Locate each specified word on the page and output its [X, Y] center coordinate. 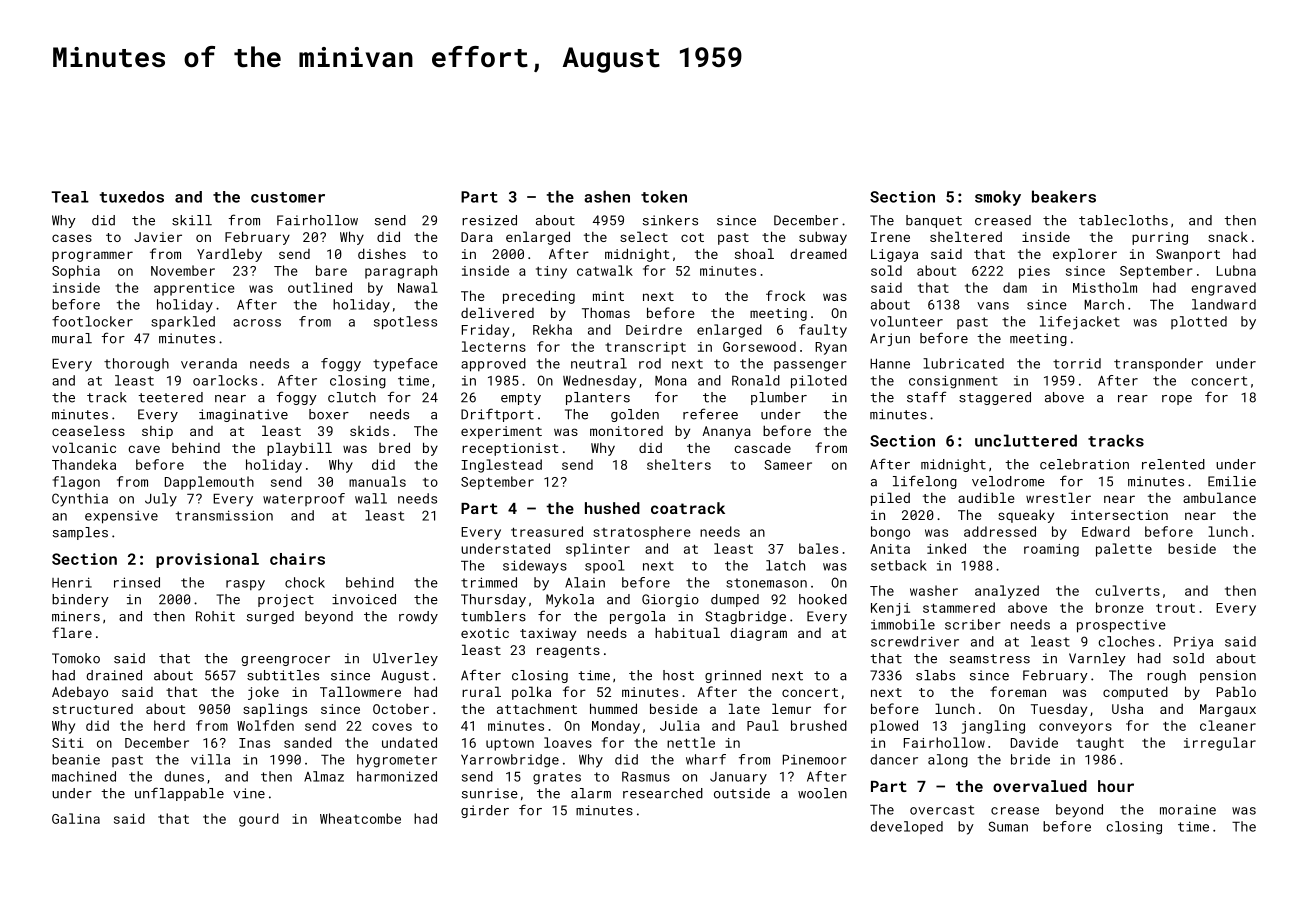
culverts [1127, 590]
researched [663, 793]
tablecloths [1123, 220]
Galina [76, 818]
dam [1015, 287]
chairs [297, 559]
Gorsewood [759, 346]
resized [489, 220]
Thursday [493, 600]
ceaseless [88, 430]
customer [288, 197]
